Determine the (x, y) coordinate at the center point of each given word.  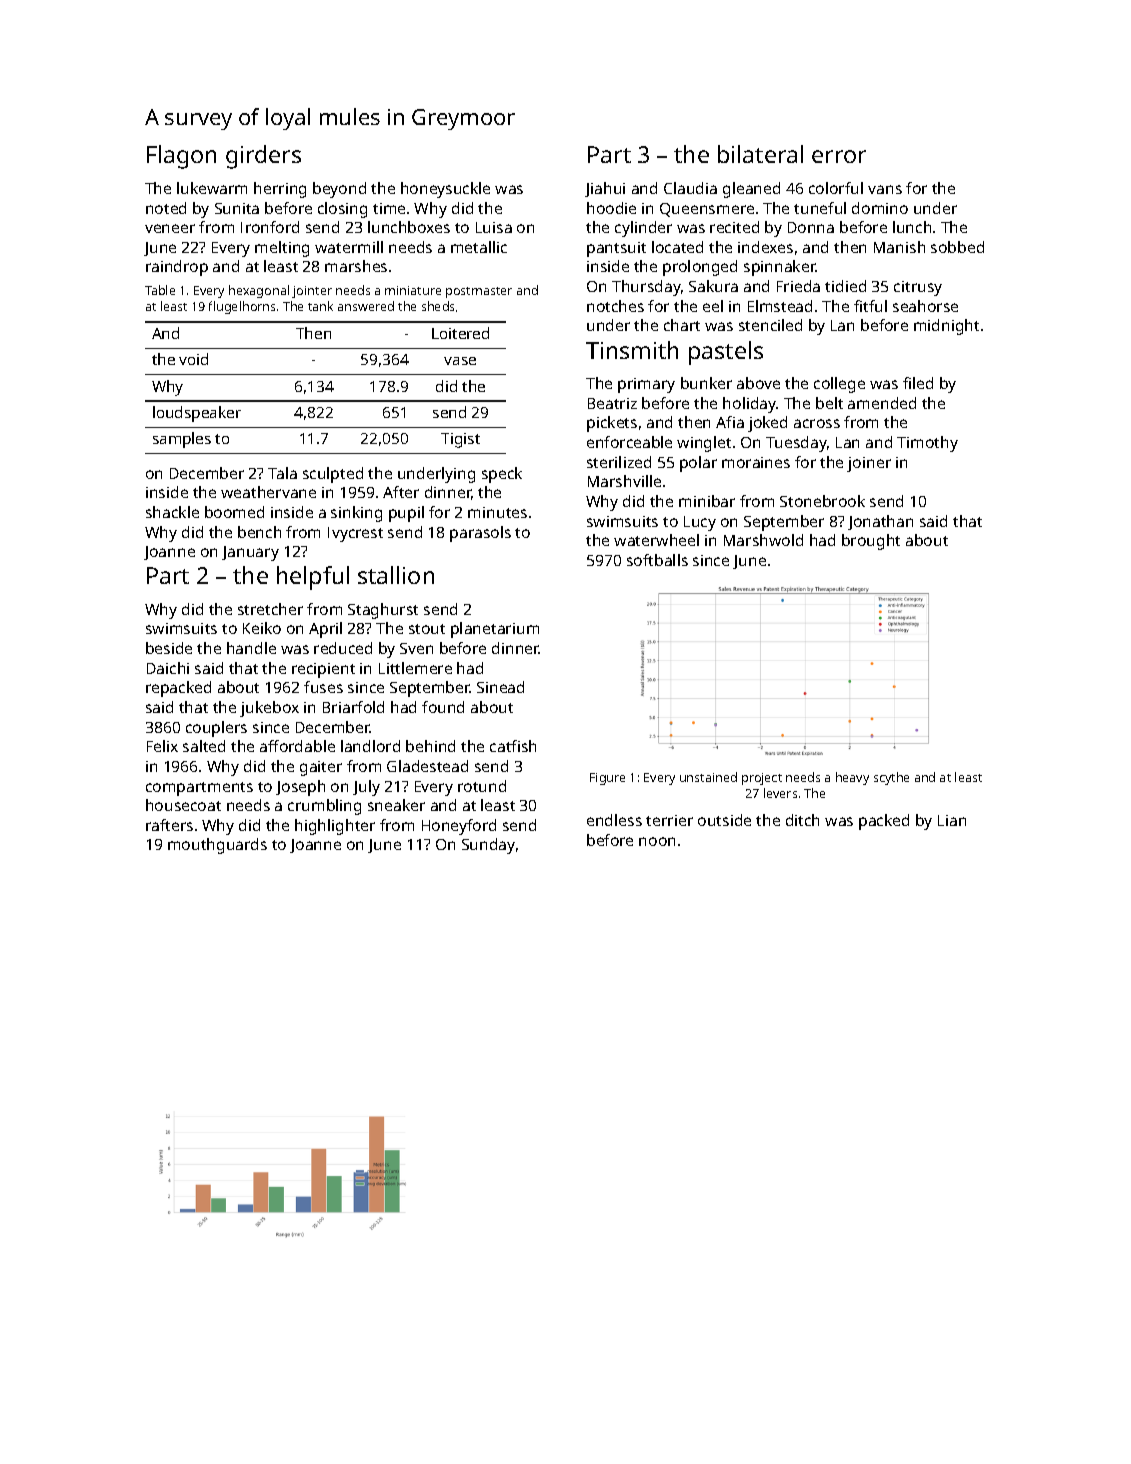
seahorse (925, 306)
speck (502, 475)
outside (724, 820)
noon (657, 841)
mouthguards (217, 846)
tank (320, 306)
